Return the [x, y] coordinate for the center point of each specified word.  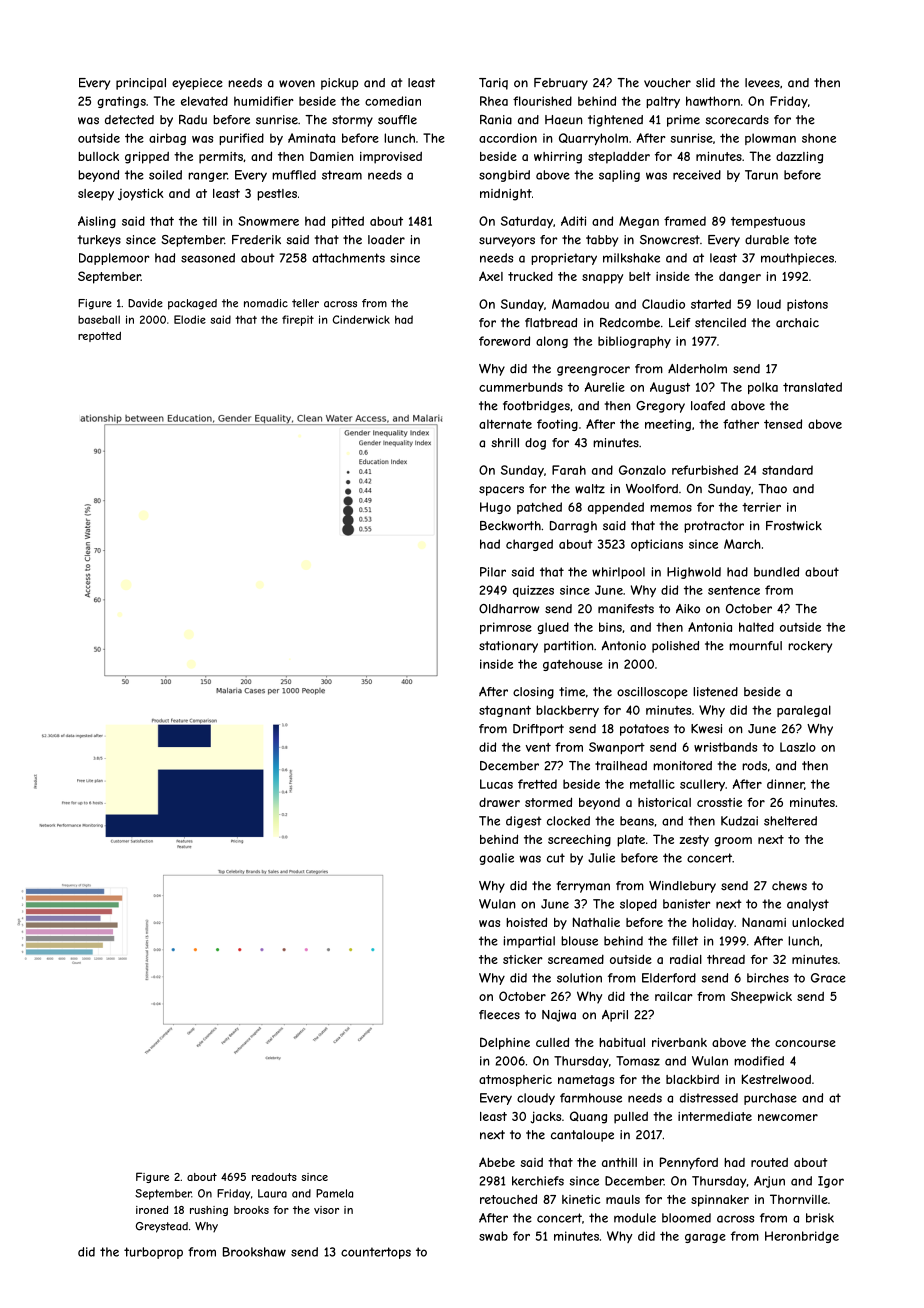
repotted [99, 337]
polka [763, 388]
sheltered [790, 821]
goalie [496, 859]
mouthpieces [797, 259]
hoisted [526, 922]
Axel [491, 276]
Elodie [190, 319]
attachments [348, 258]
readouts [274, 1177]
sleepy [96, 195]
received [697, 175]
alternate [505, 424]
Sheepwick [761, 997]
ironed [152, 1210]
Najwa [559, 1016]
